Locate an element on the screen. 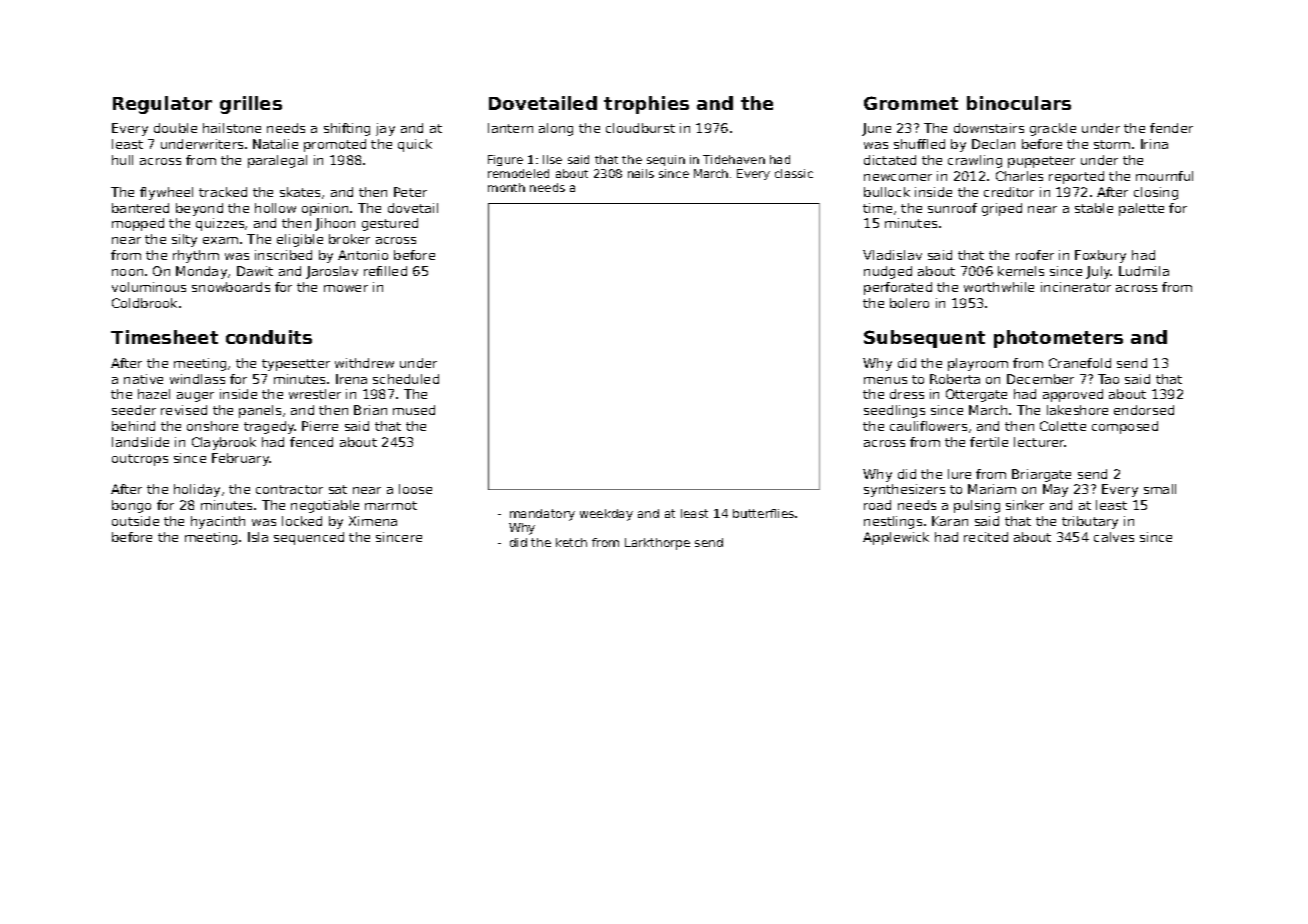 This screenshot has height=924, width=1308. tragedy is located at coordinates (269, 427).
